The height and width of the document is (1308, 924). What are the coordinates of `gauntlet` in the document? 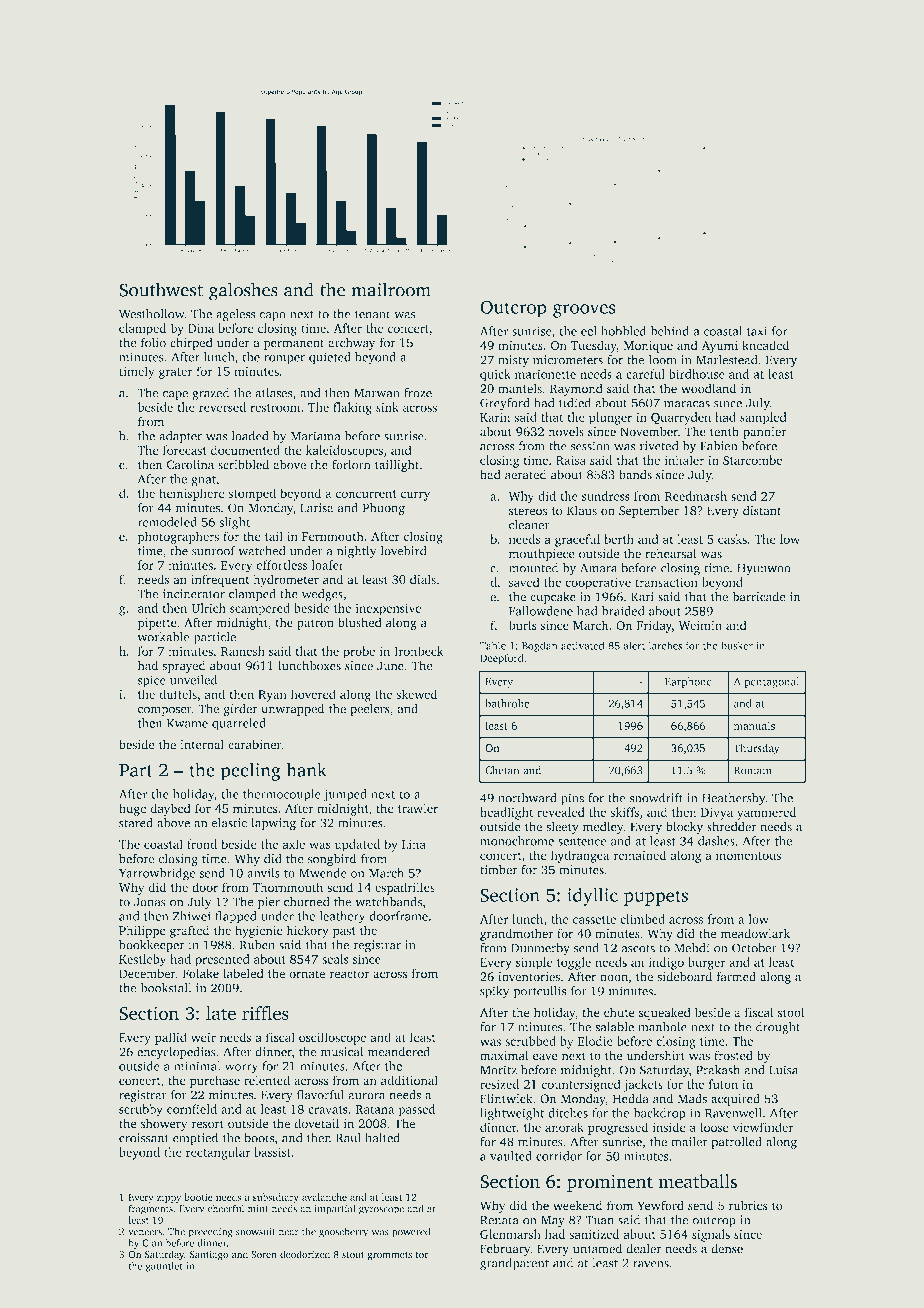 It's located at (164, 1267).
